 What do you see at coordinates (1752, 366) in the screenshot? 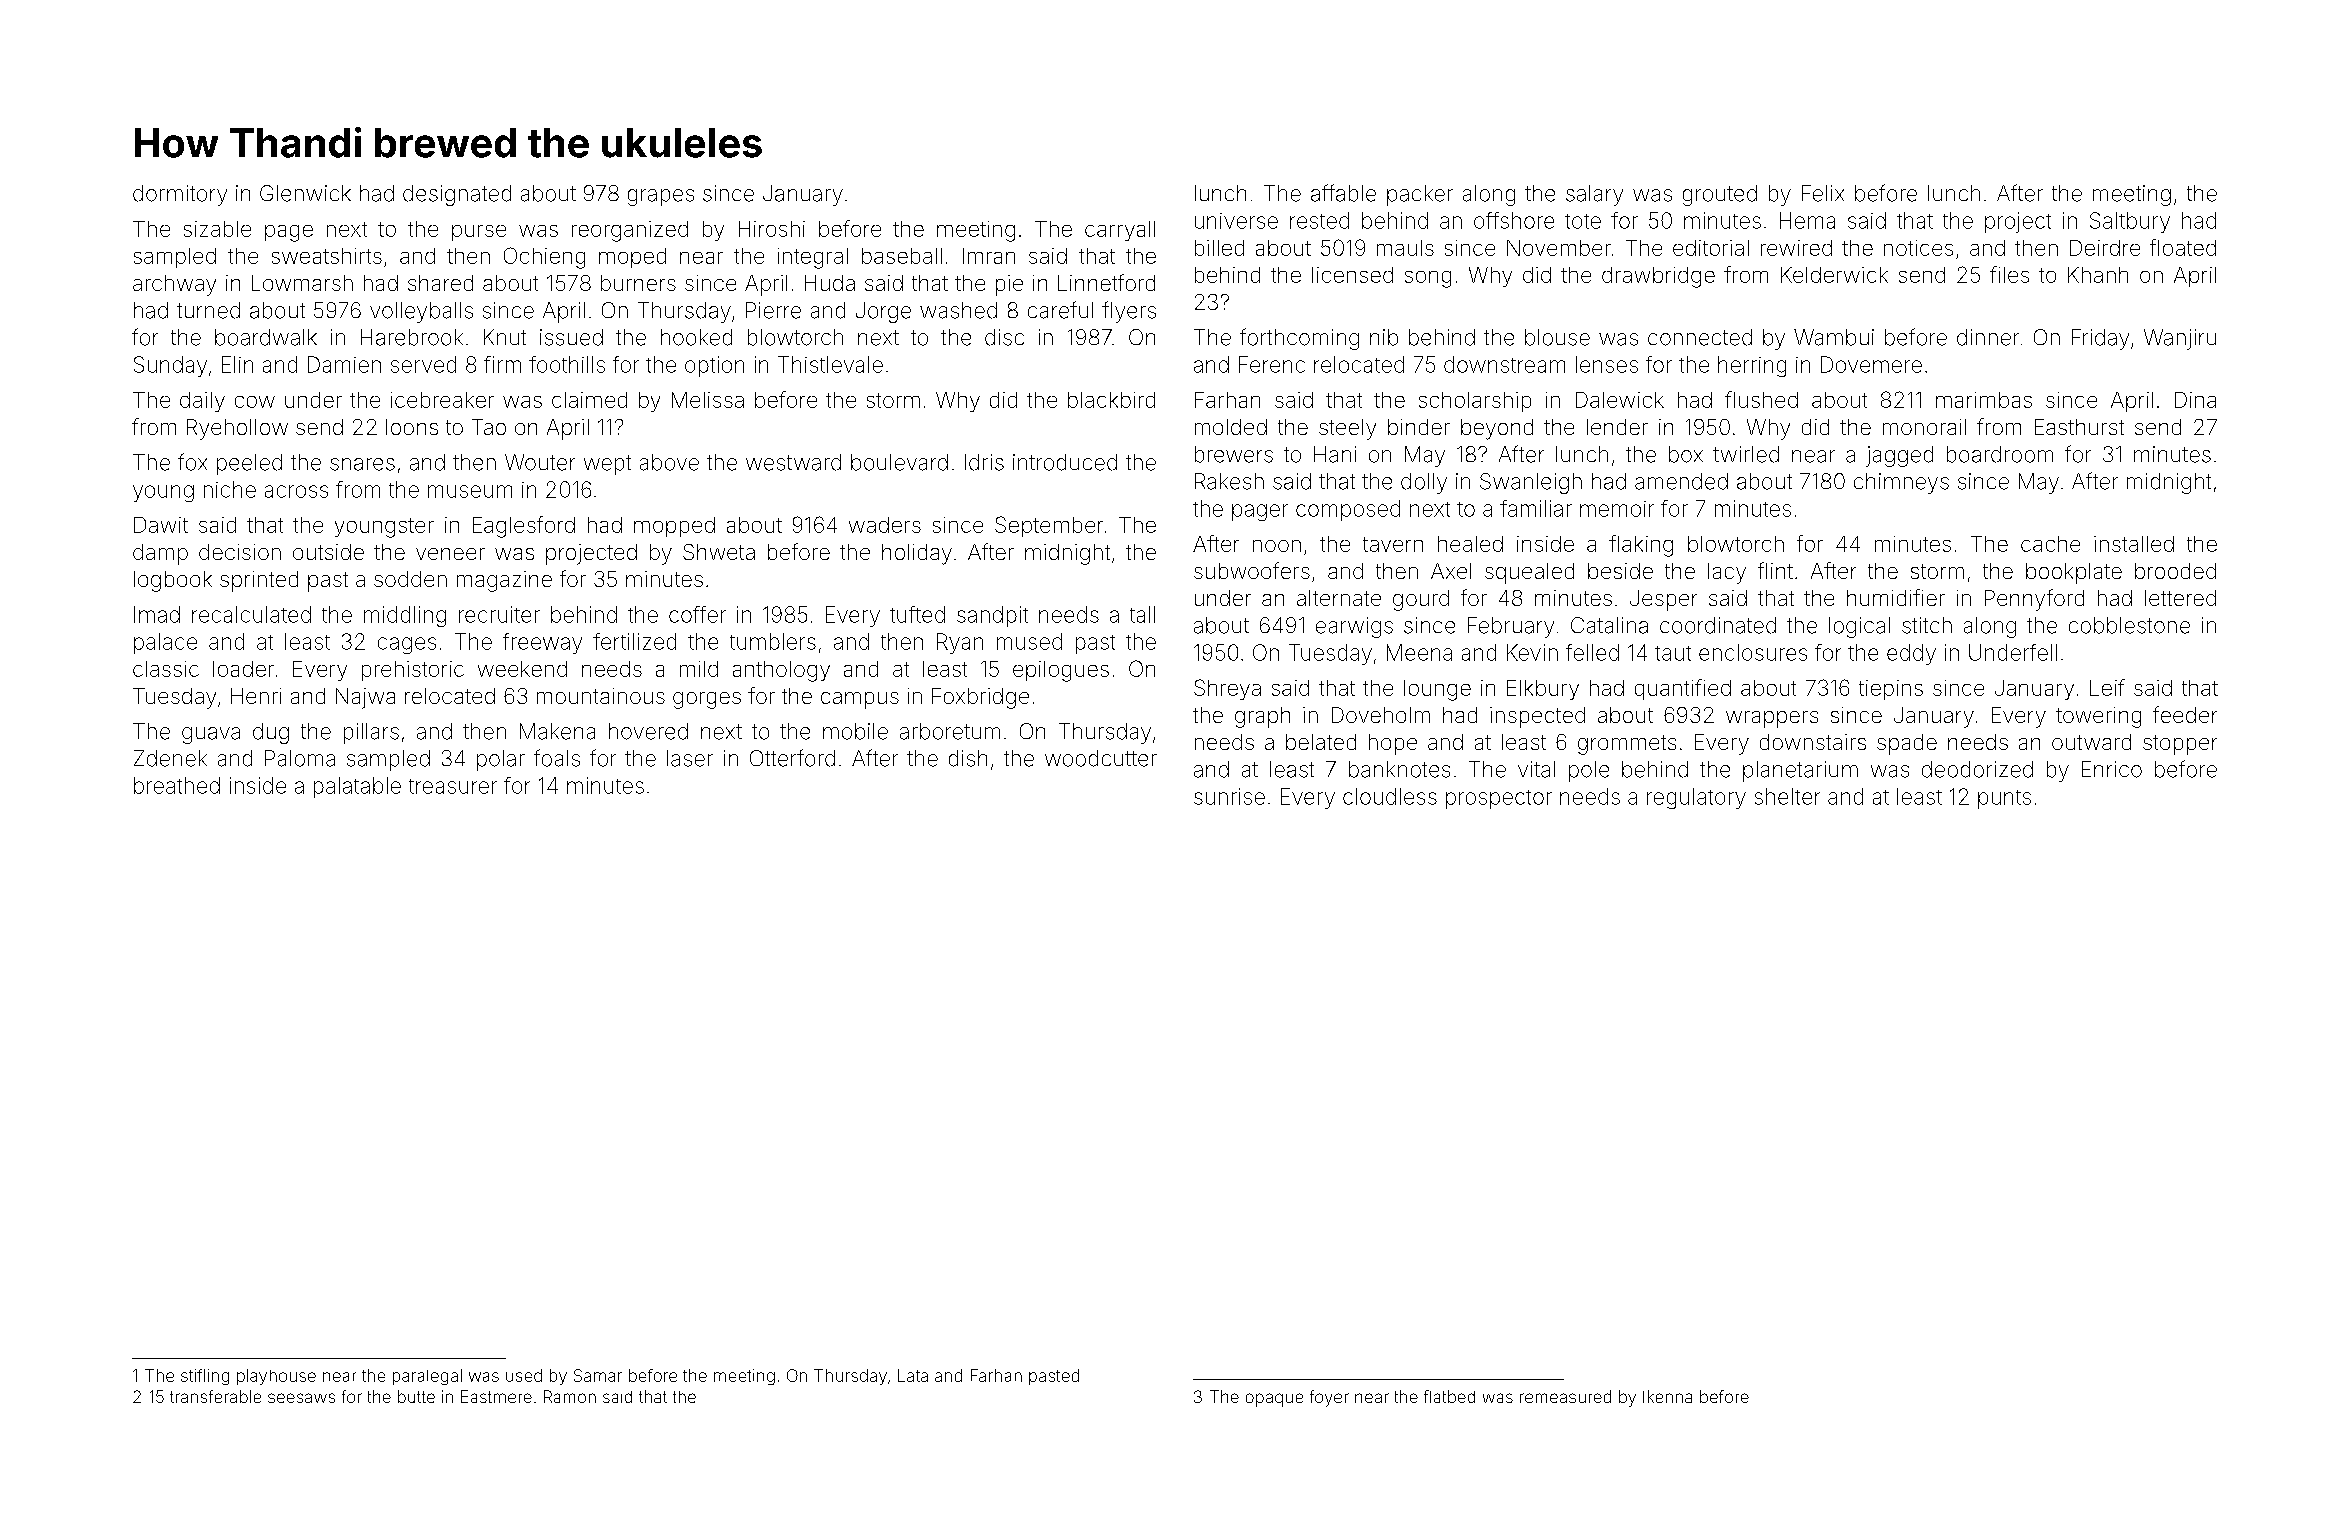
I see `herring` at bounding box center [1752, 366].
